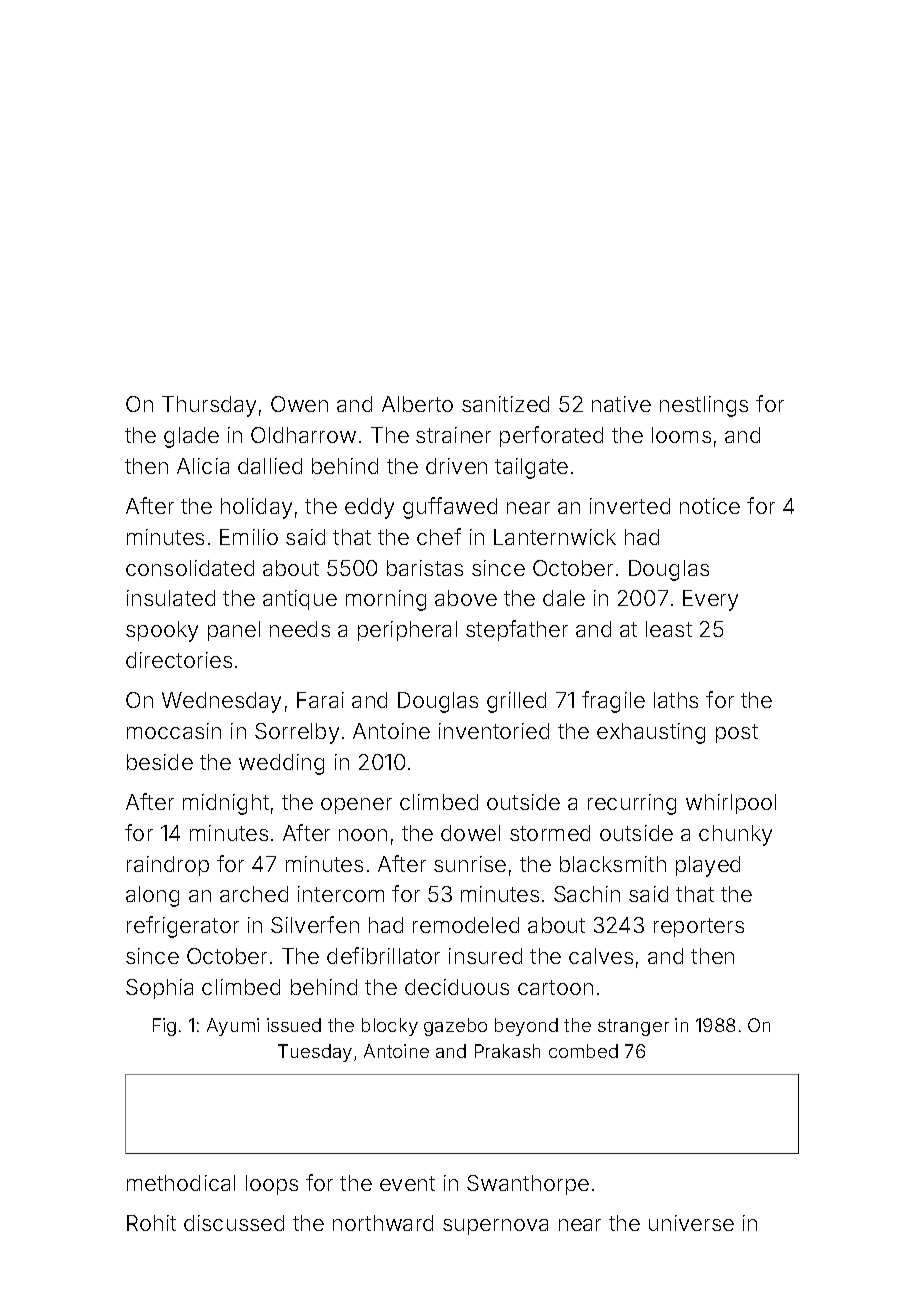  Describe the element at coordinates (735, 835) in the screenshot. I see `chunky` at that location.
